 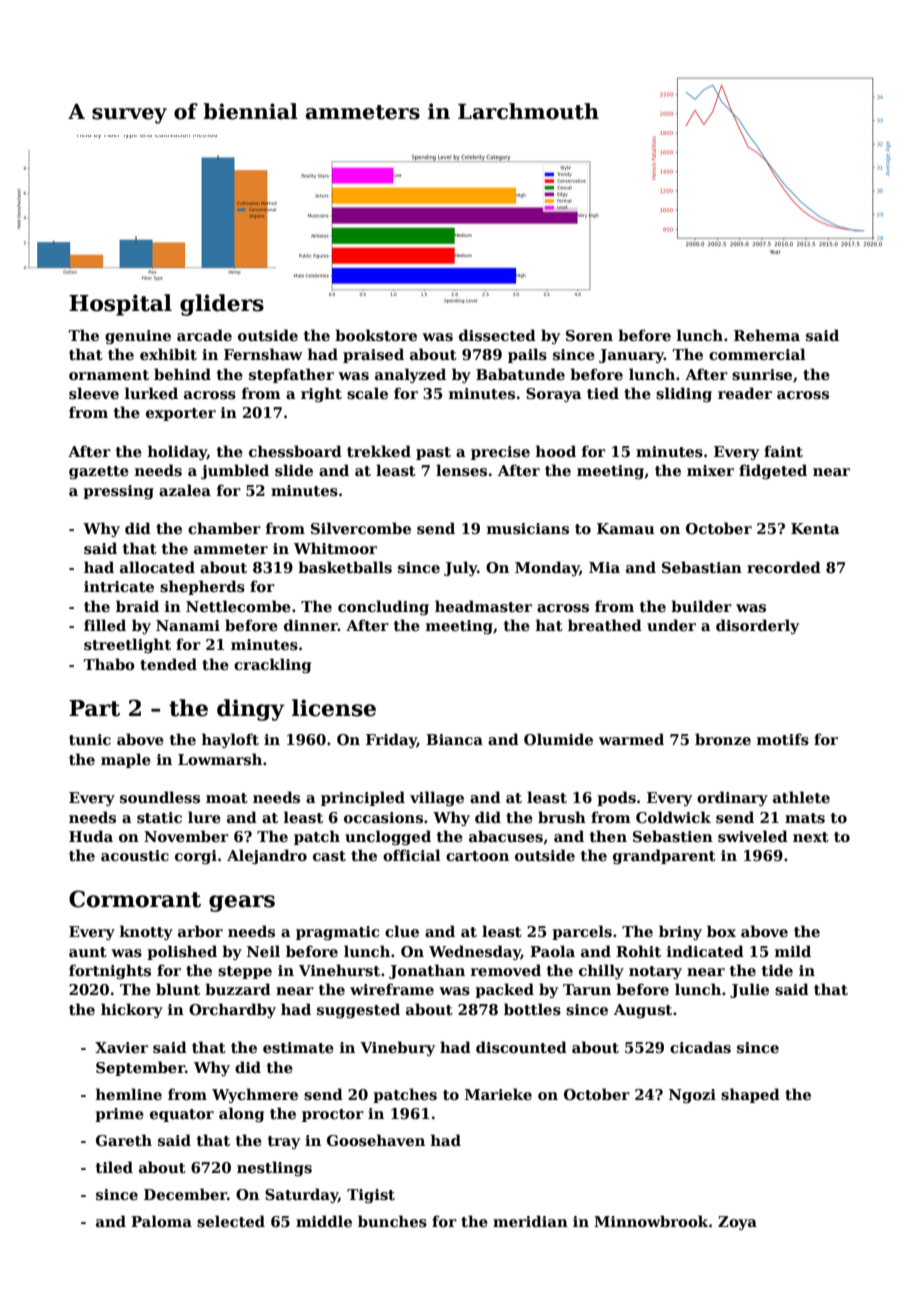 I want to click on prime, so click(x=119, y=1115).
